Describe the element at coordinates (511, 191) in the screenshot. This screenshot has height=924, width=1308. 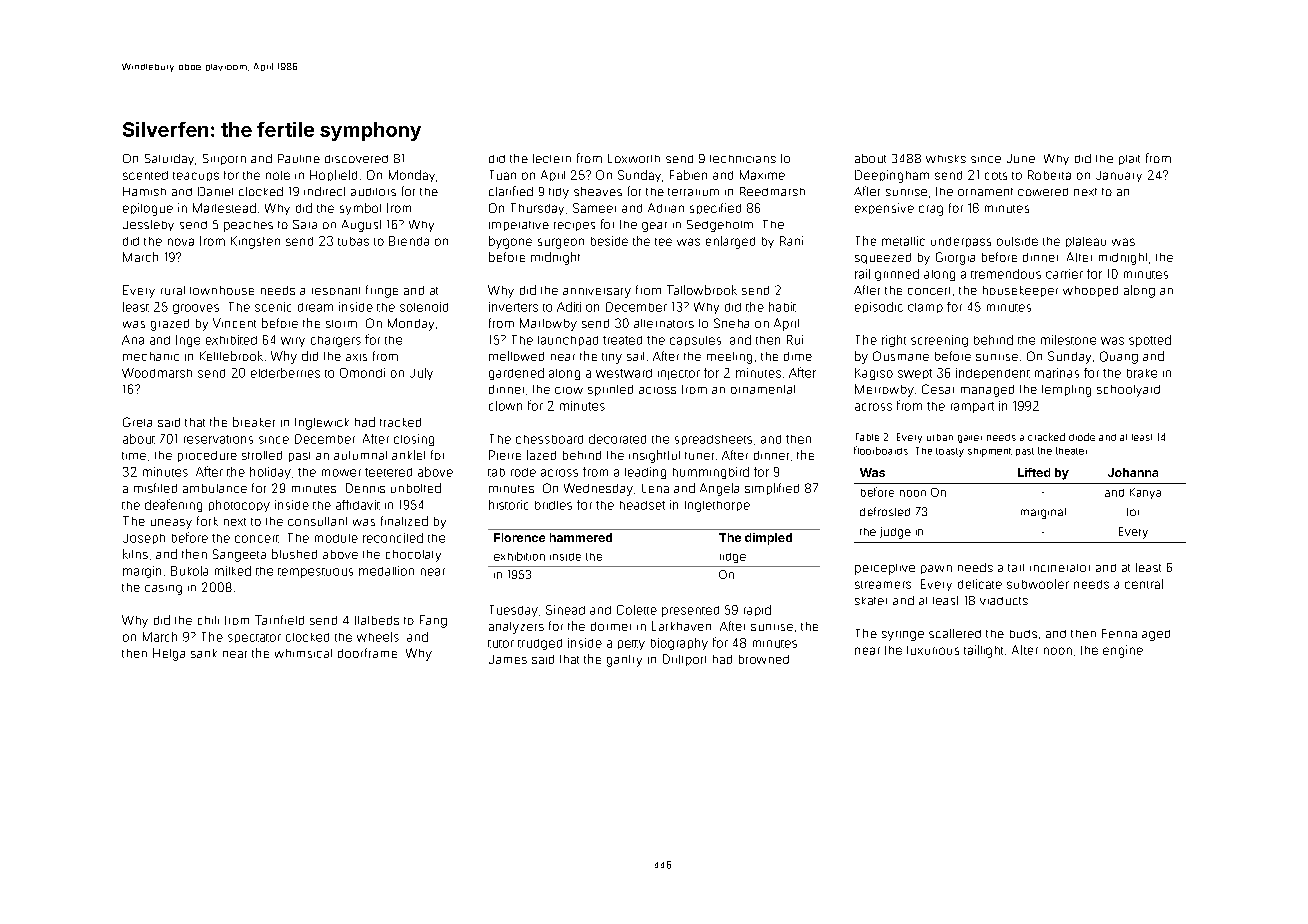
I see `clarified` at that location.
